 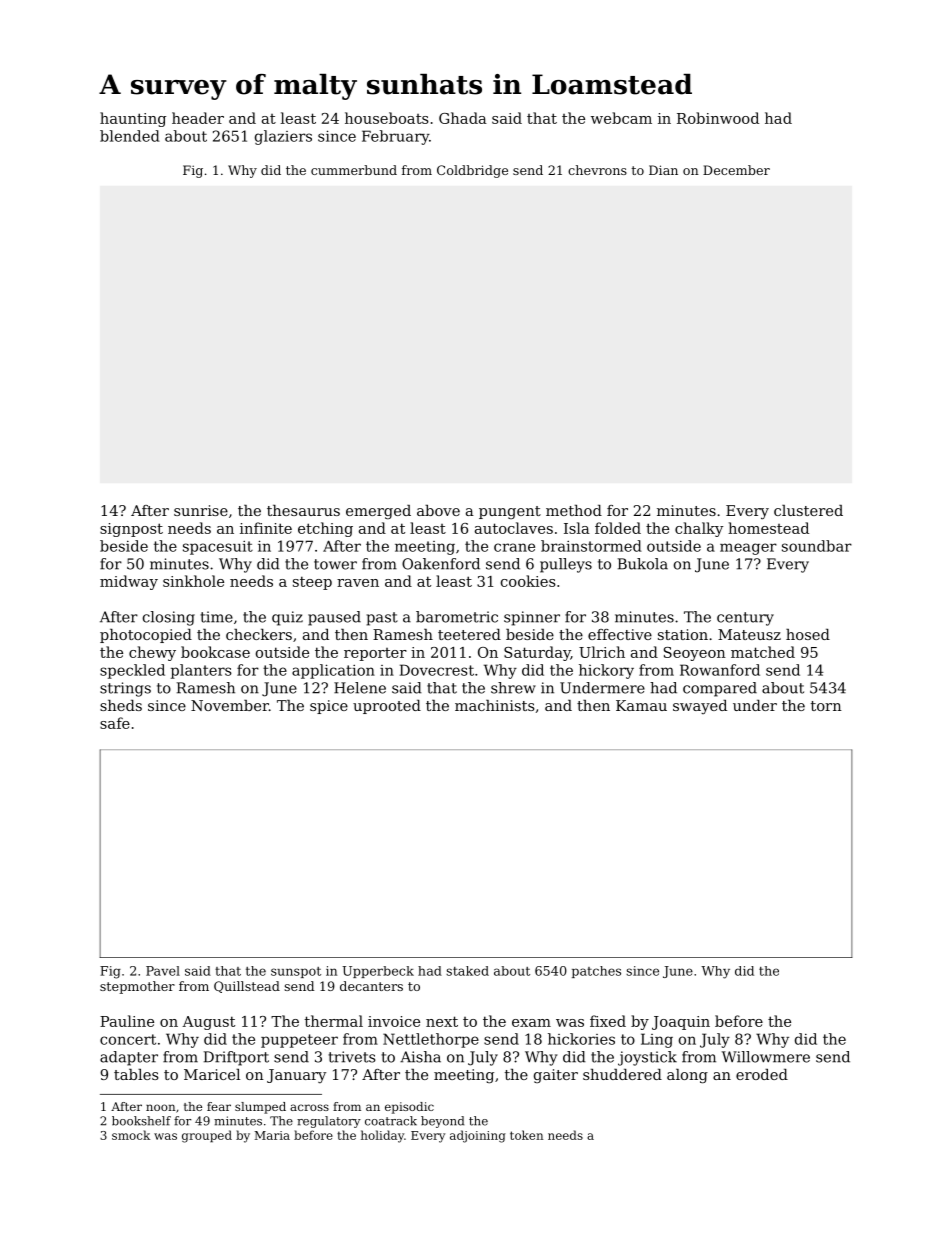 What do you see at coordinates (131, 1135) in the screenshot?
I see `smock` at bounding box center [131, 1135].
